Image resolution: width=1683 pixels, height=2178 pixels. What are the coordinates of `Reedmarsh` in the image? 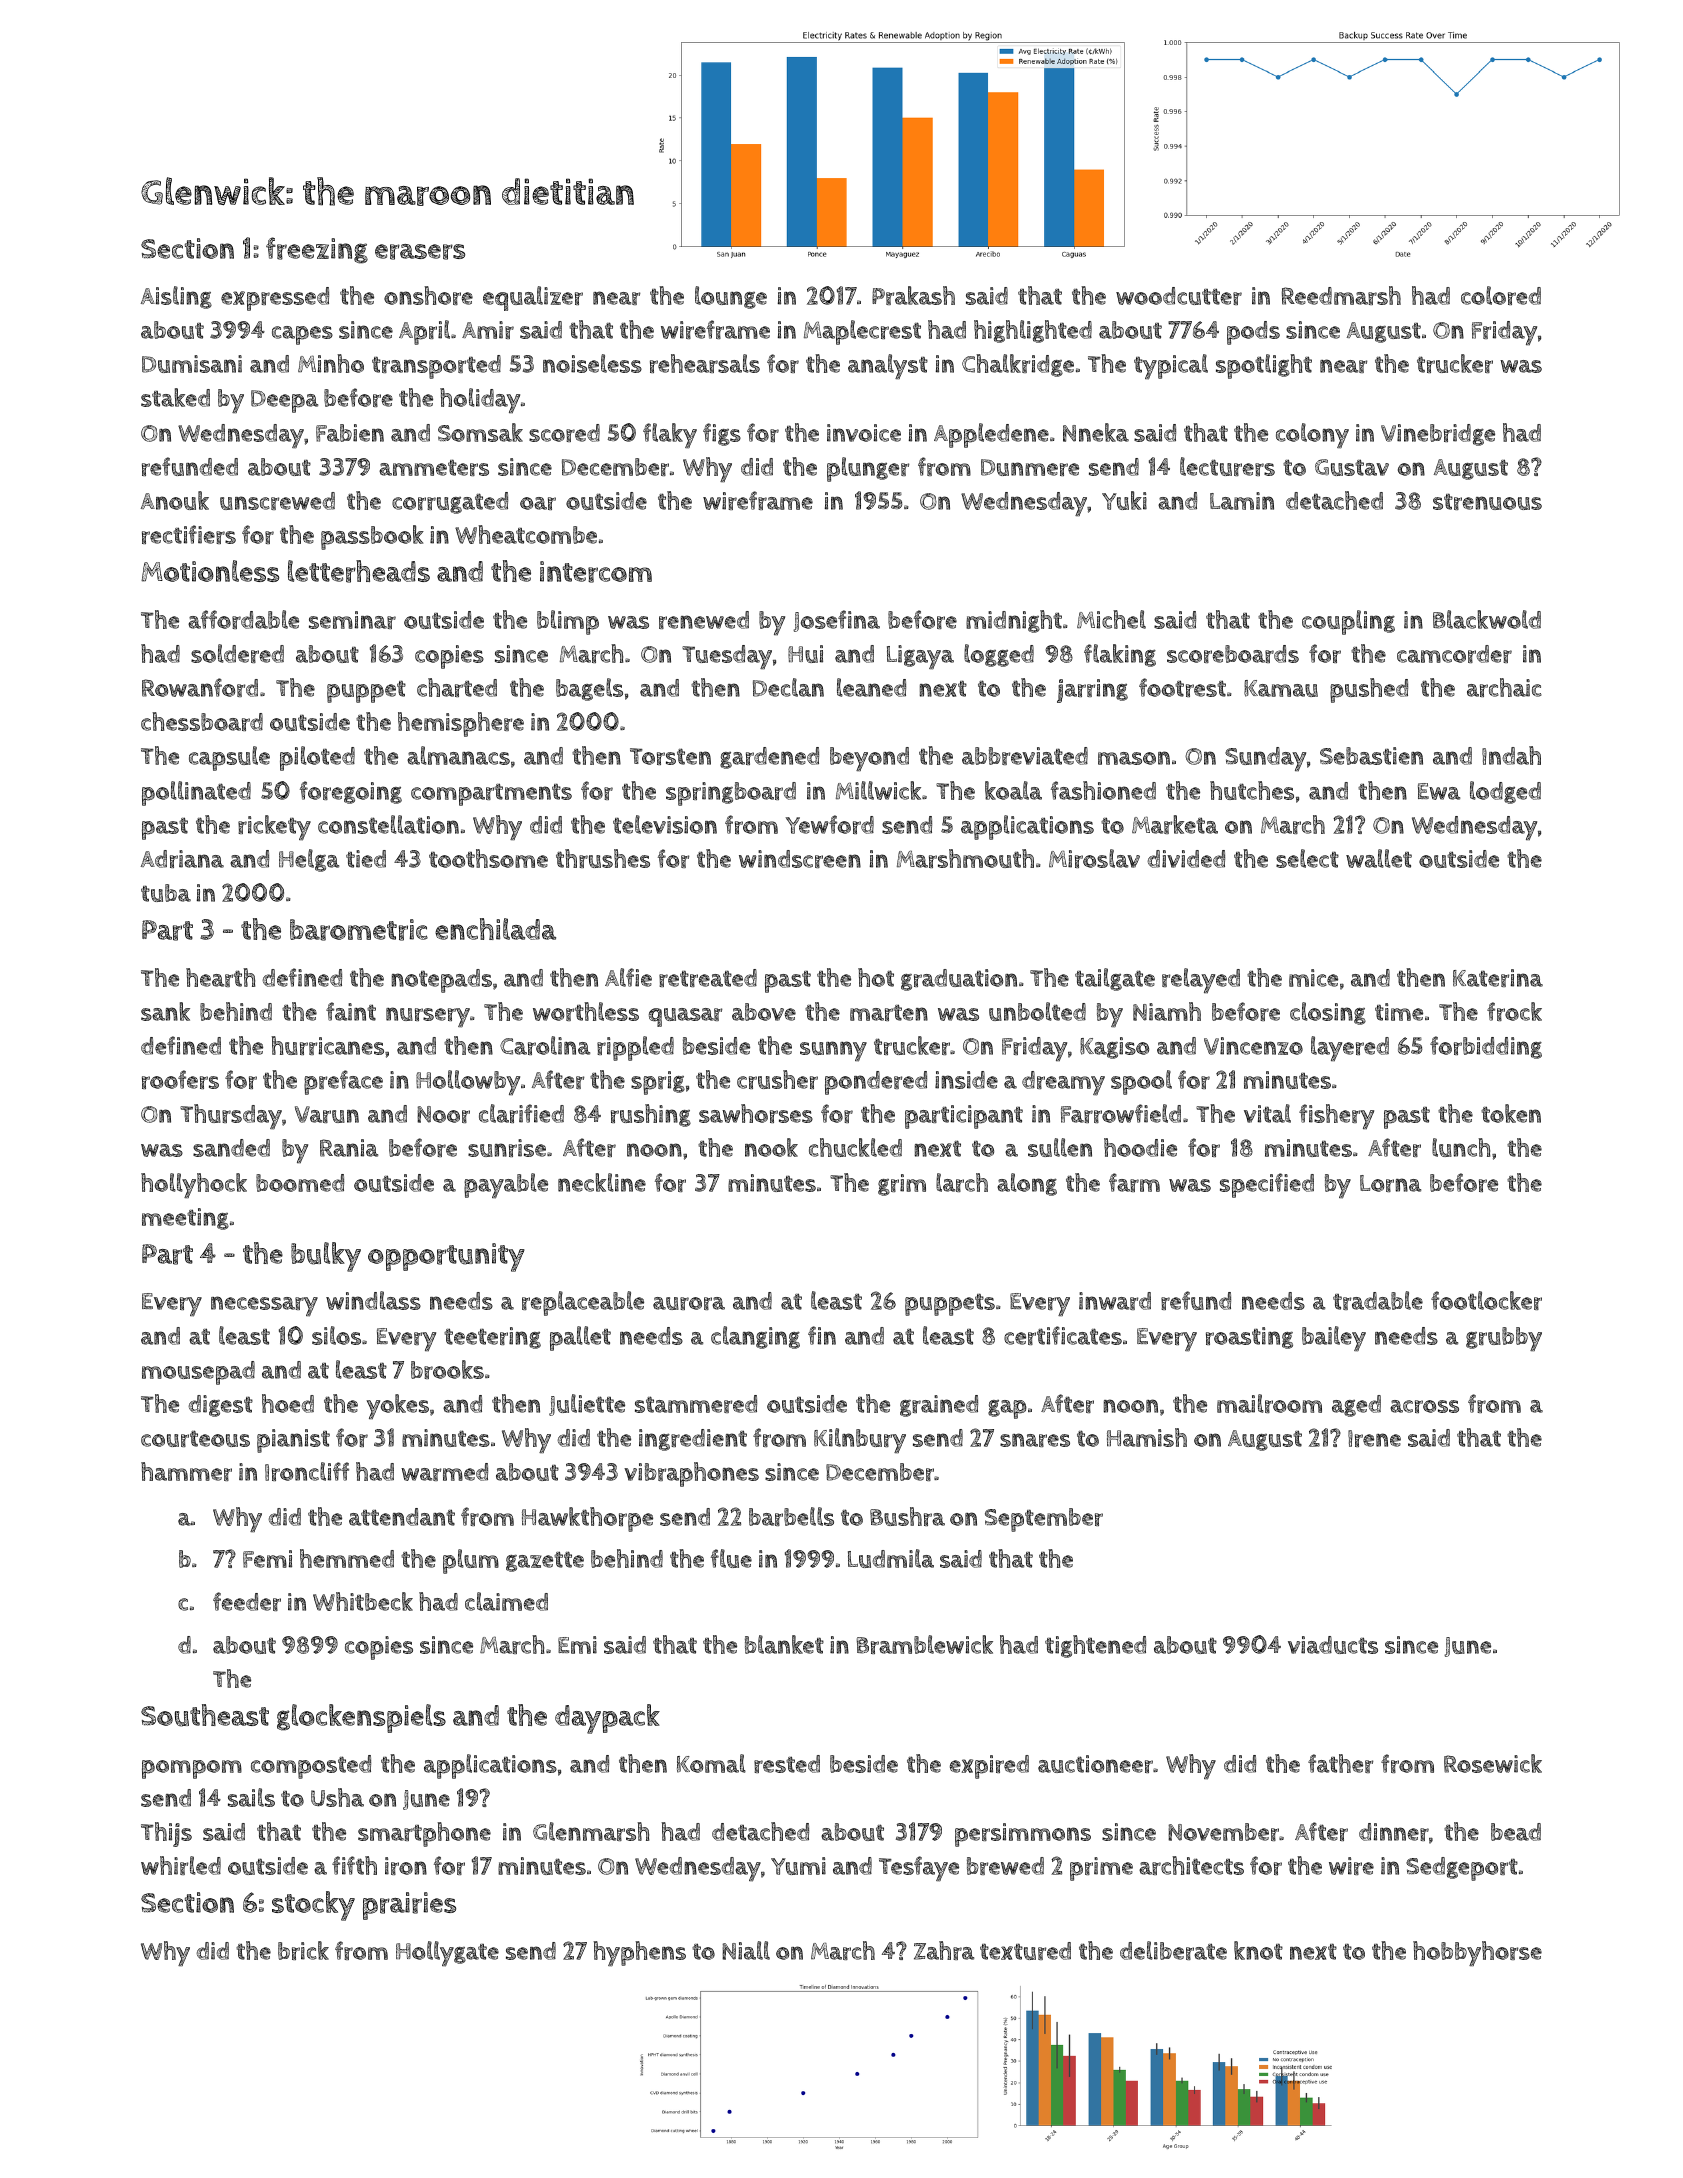 It's located at (1341, 295).
